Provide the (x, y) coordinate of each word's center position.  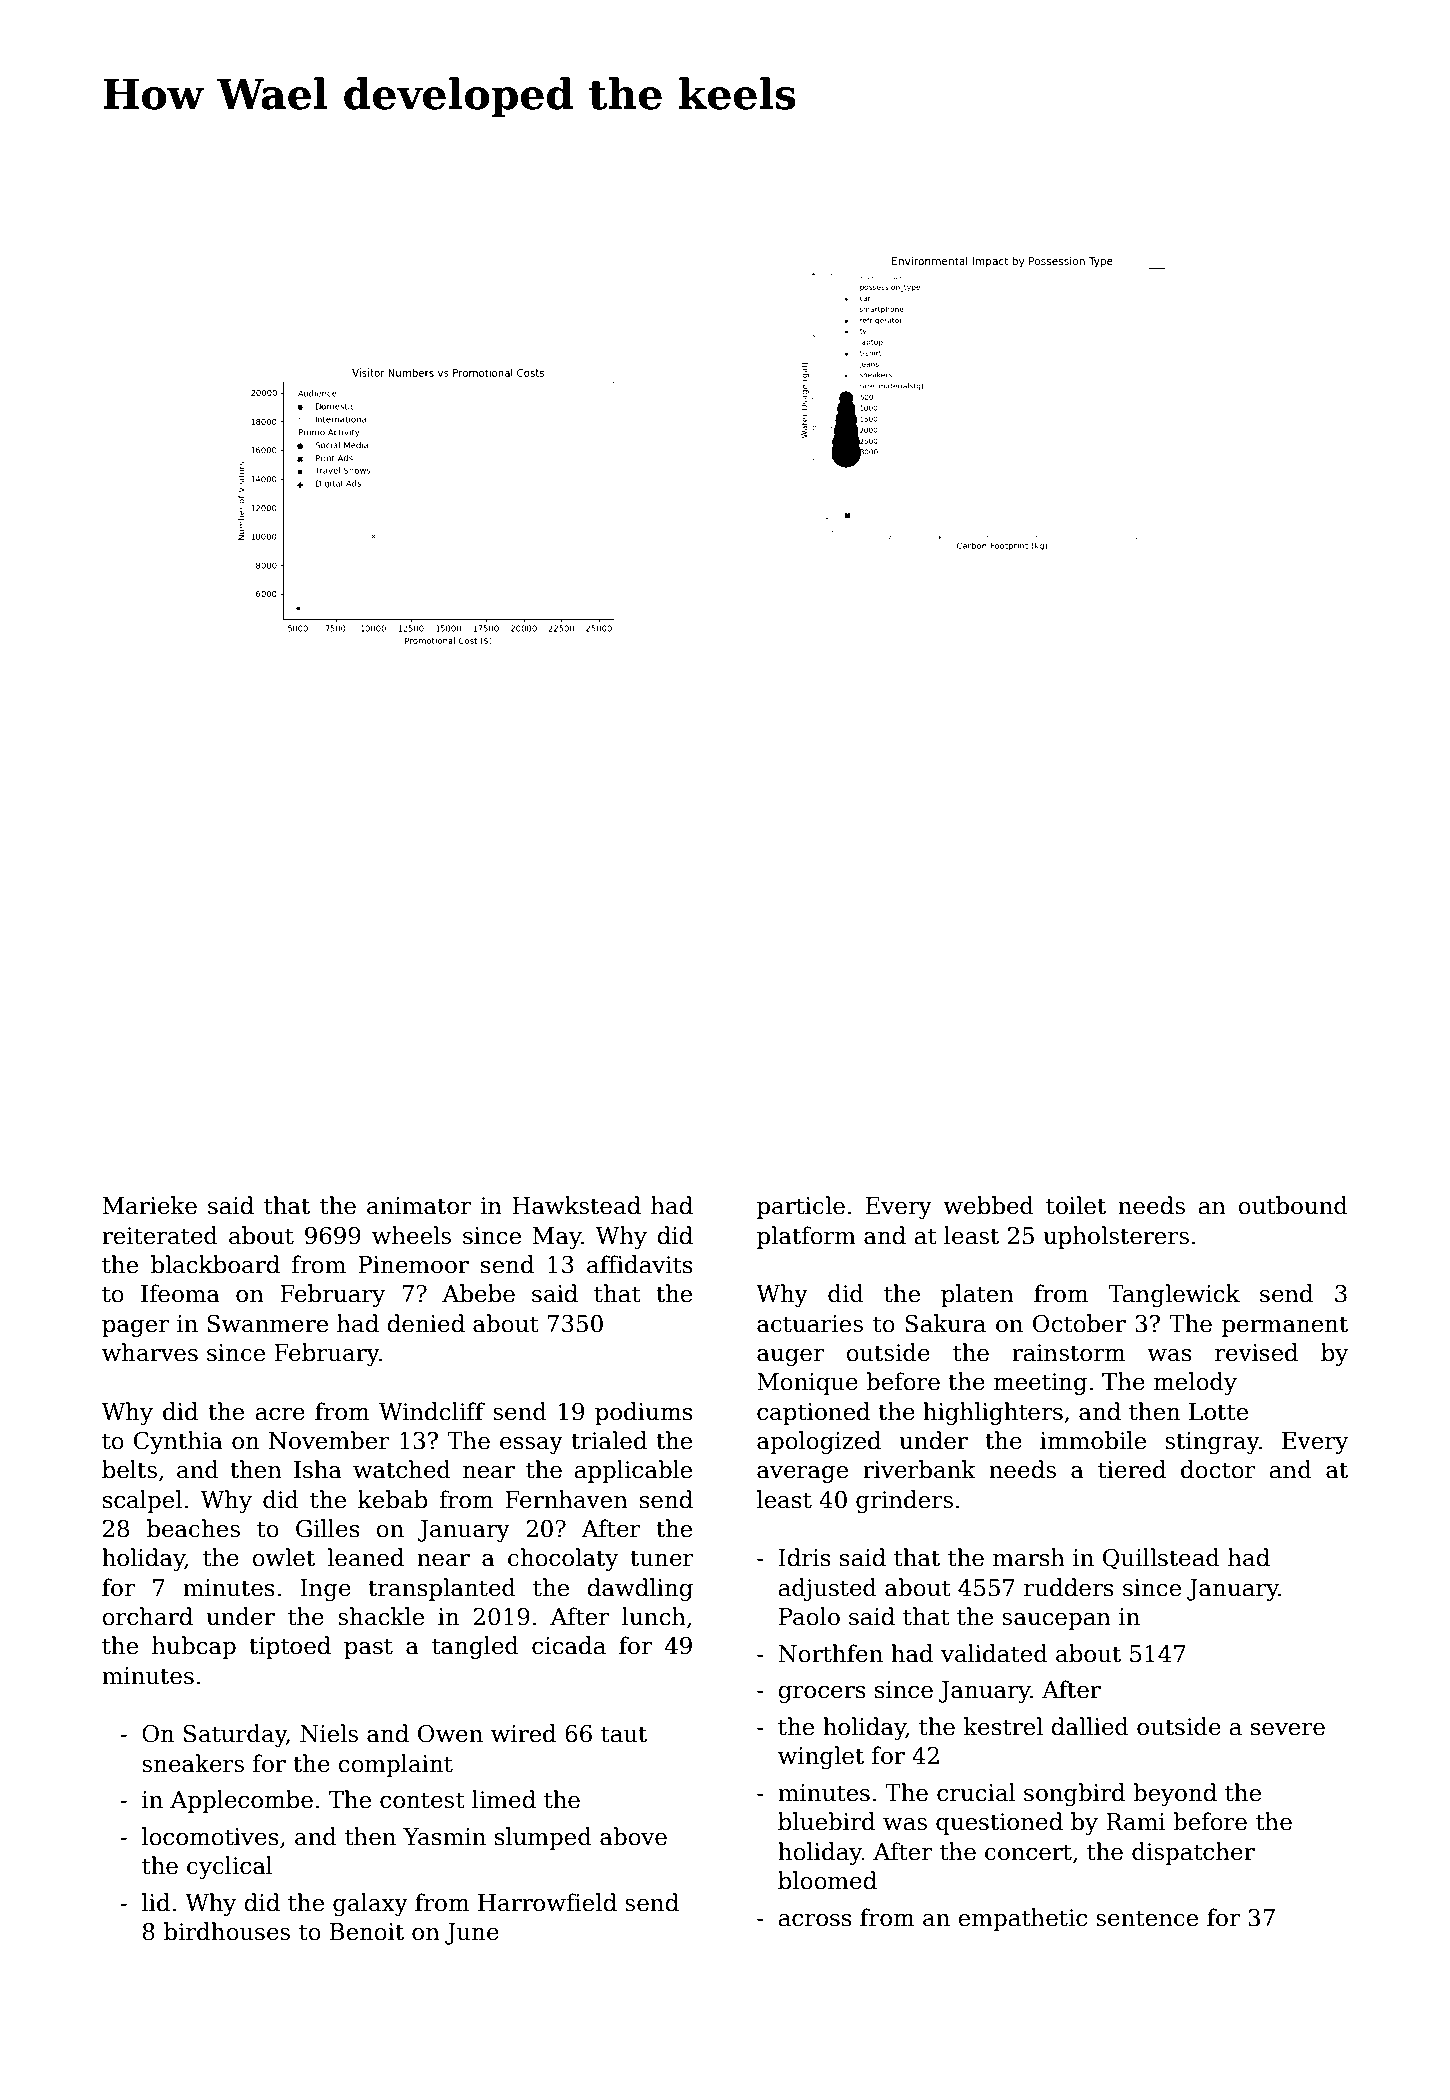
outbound (1293, 1205)
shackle (381, 1616)
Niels (329, 1733)
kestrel (1003, 1726)
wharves (150, 1352)
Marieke (150, 1205)
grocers (822, 1694)
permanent (1285, 1326)
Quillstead (1161, 1559)
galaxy (370, 1904)
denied (426, 1323)
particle (801, 1207)
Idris (805, 1557)
